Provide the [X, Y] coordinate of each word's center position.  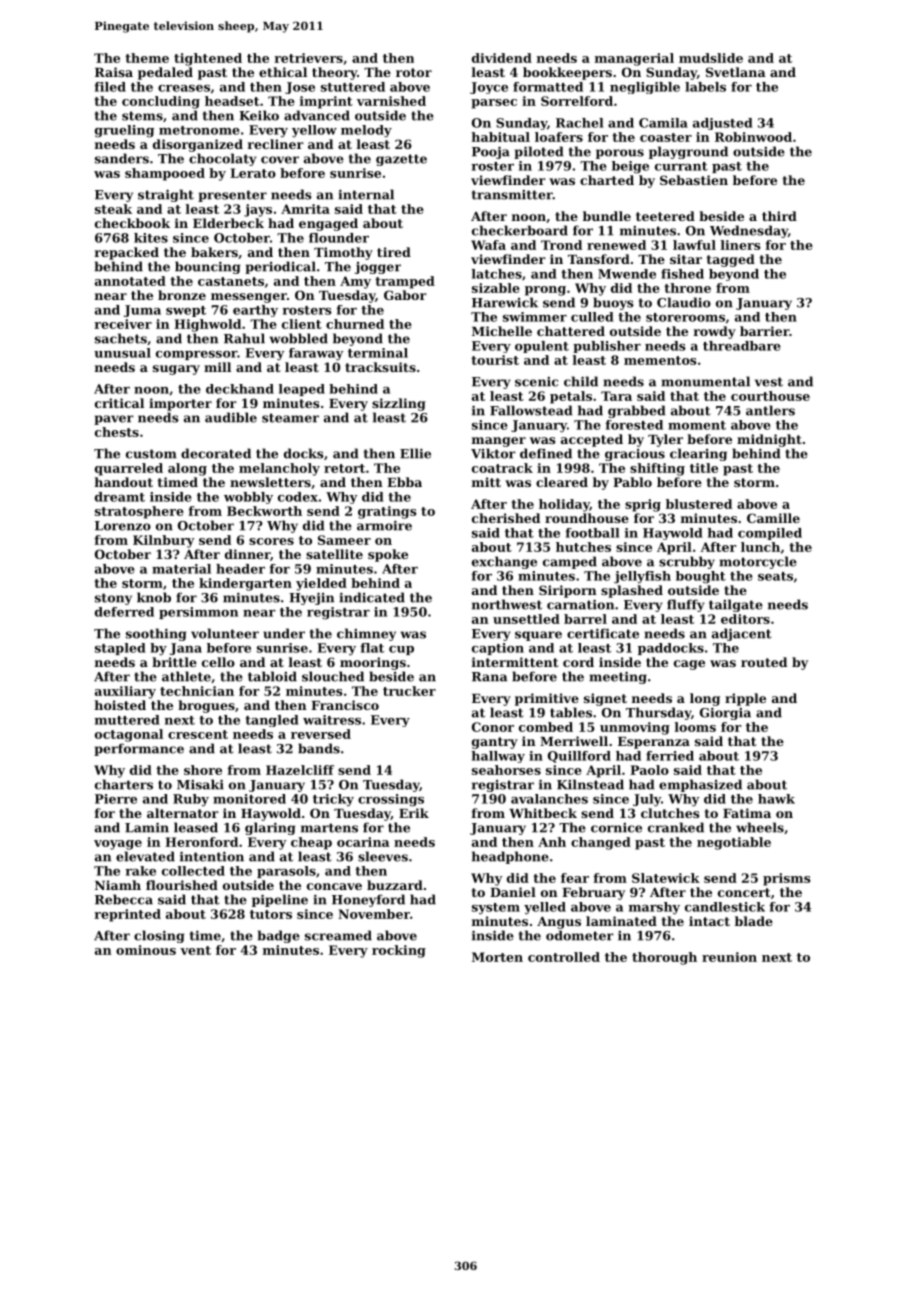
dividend [502, 58]
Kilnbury [164, 541]
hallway [498, 757]
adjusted [723, 124]
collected [193, 871]
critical [119, 403]
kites [151, 238]
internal [366, 194]
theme [147, 58]
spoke [388, 555]
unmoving [635, 728]
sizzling [399, 404]
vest [769, 382]
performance [139, 749]
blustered [699, 504]
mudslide [711, 58]
